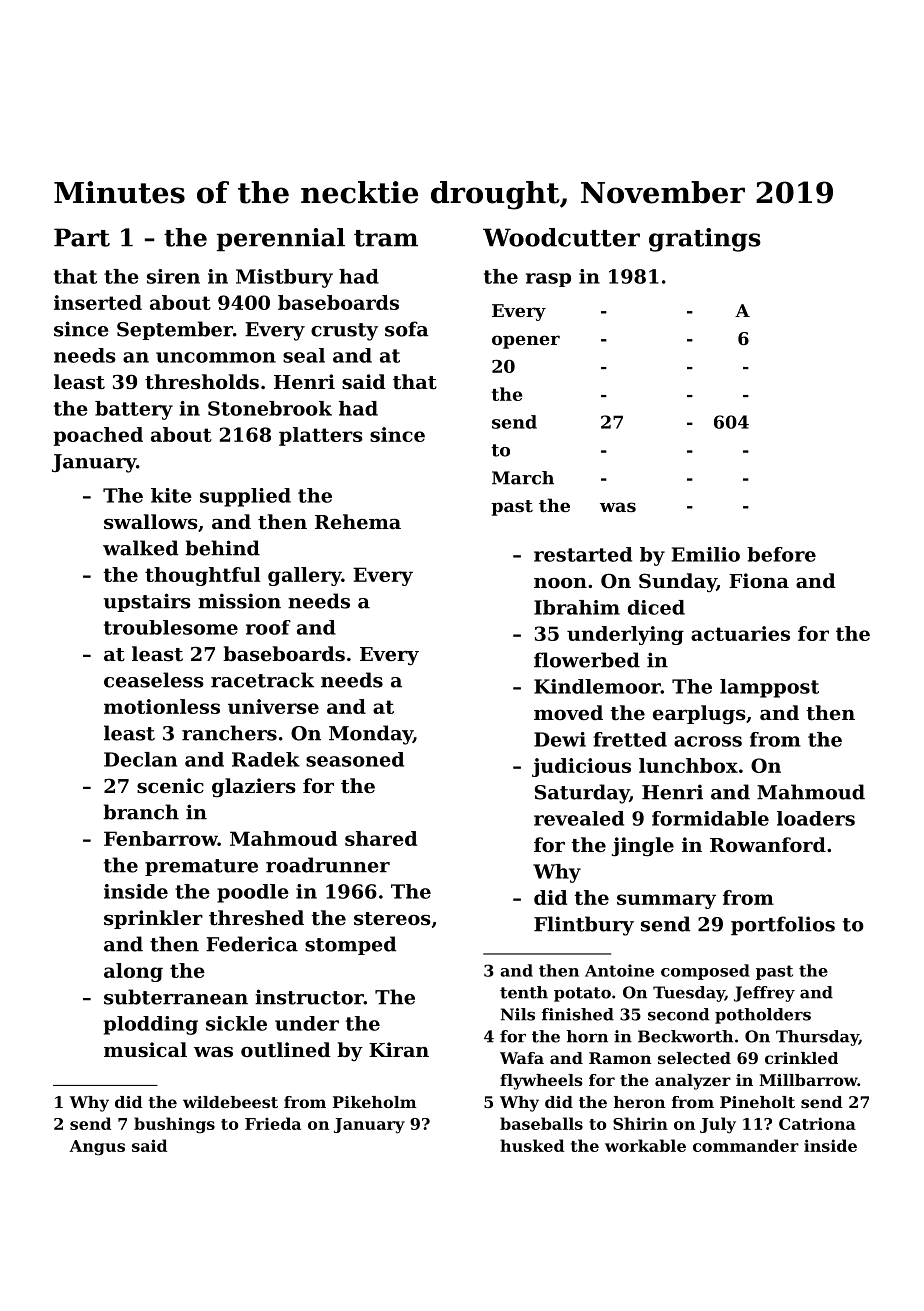  Describe the element at coordinates (581, 767) in the document. I see `judicious` at that location.
